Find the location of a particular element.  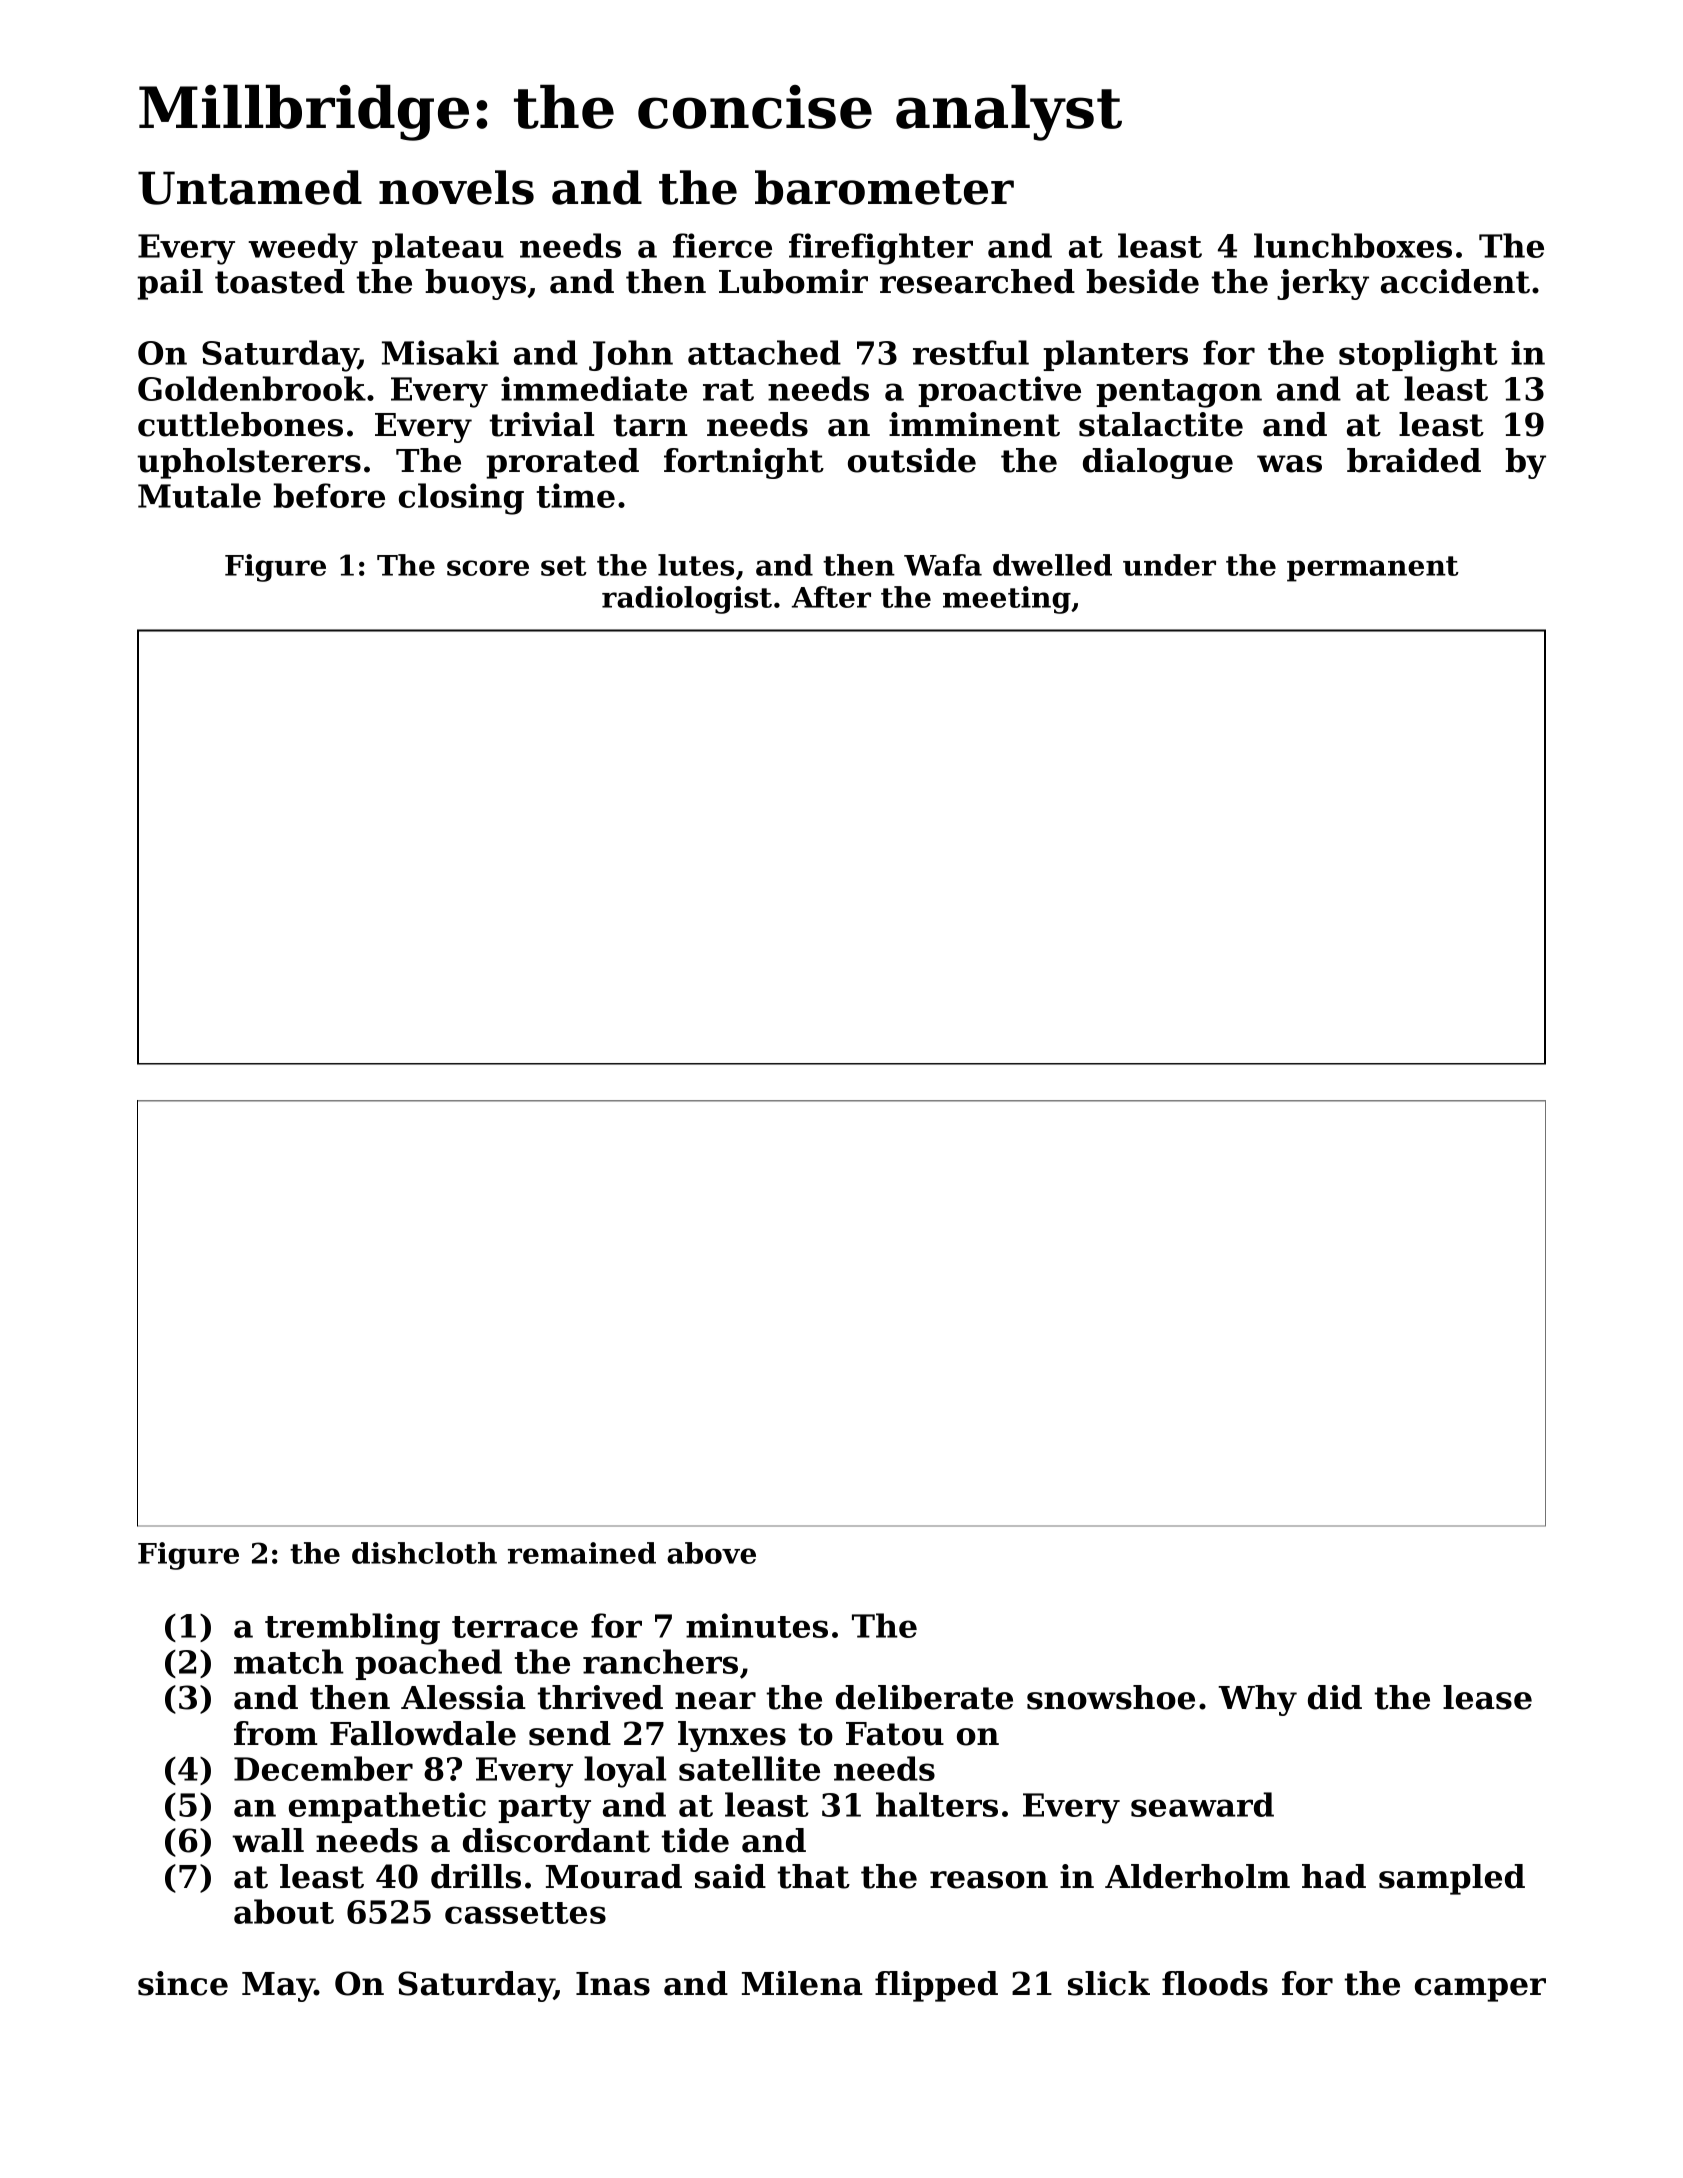

halters is located at coordinates (937, 1804).
